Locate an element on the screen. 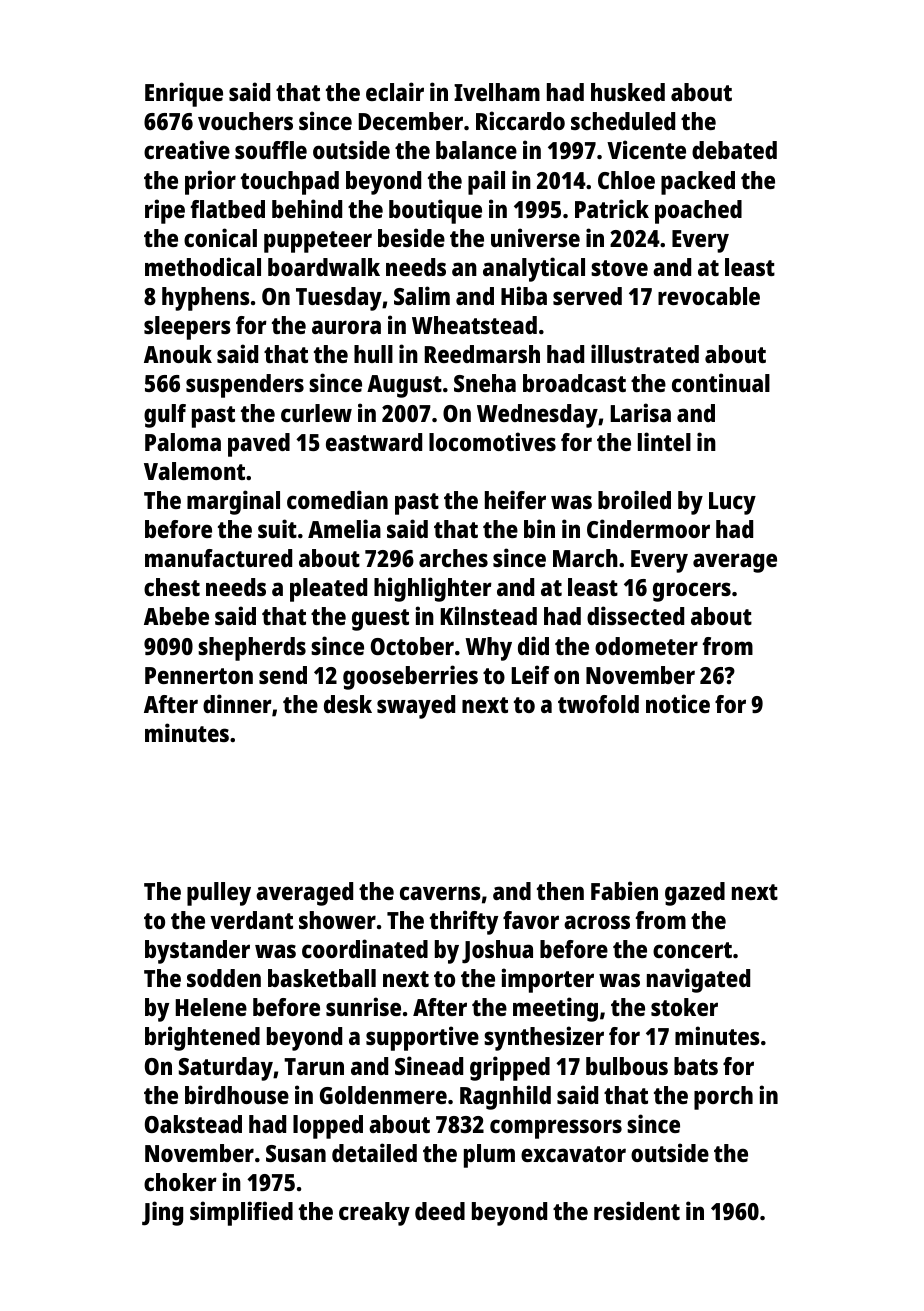 The image size is (924, 1311). husked is located at coordinates (628, 92).
